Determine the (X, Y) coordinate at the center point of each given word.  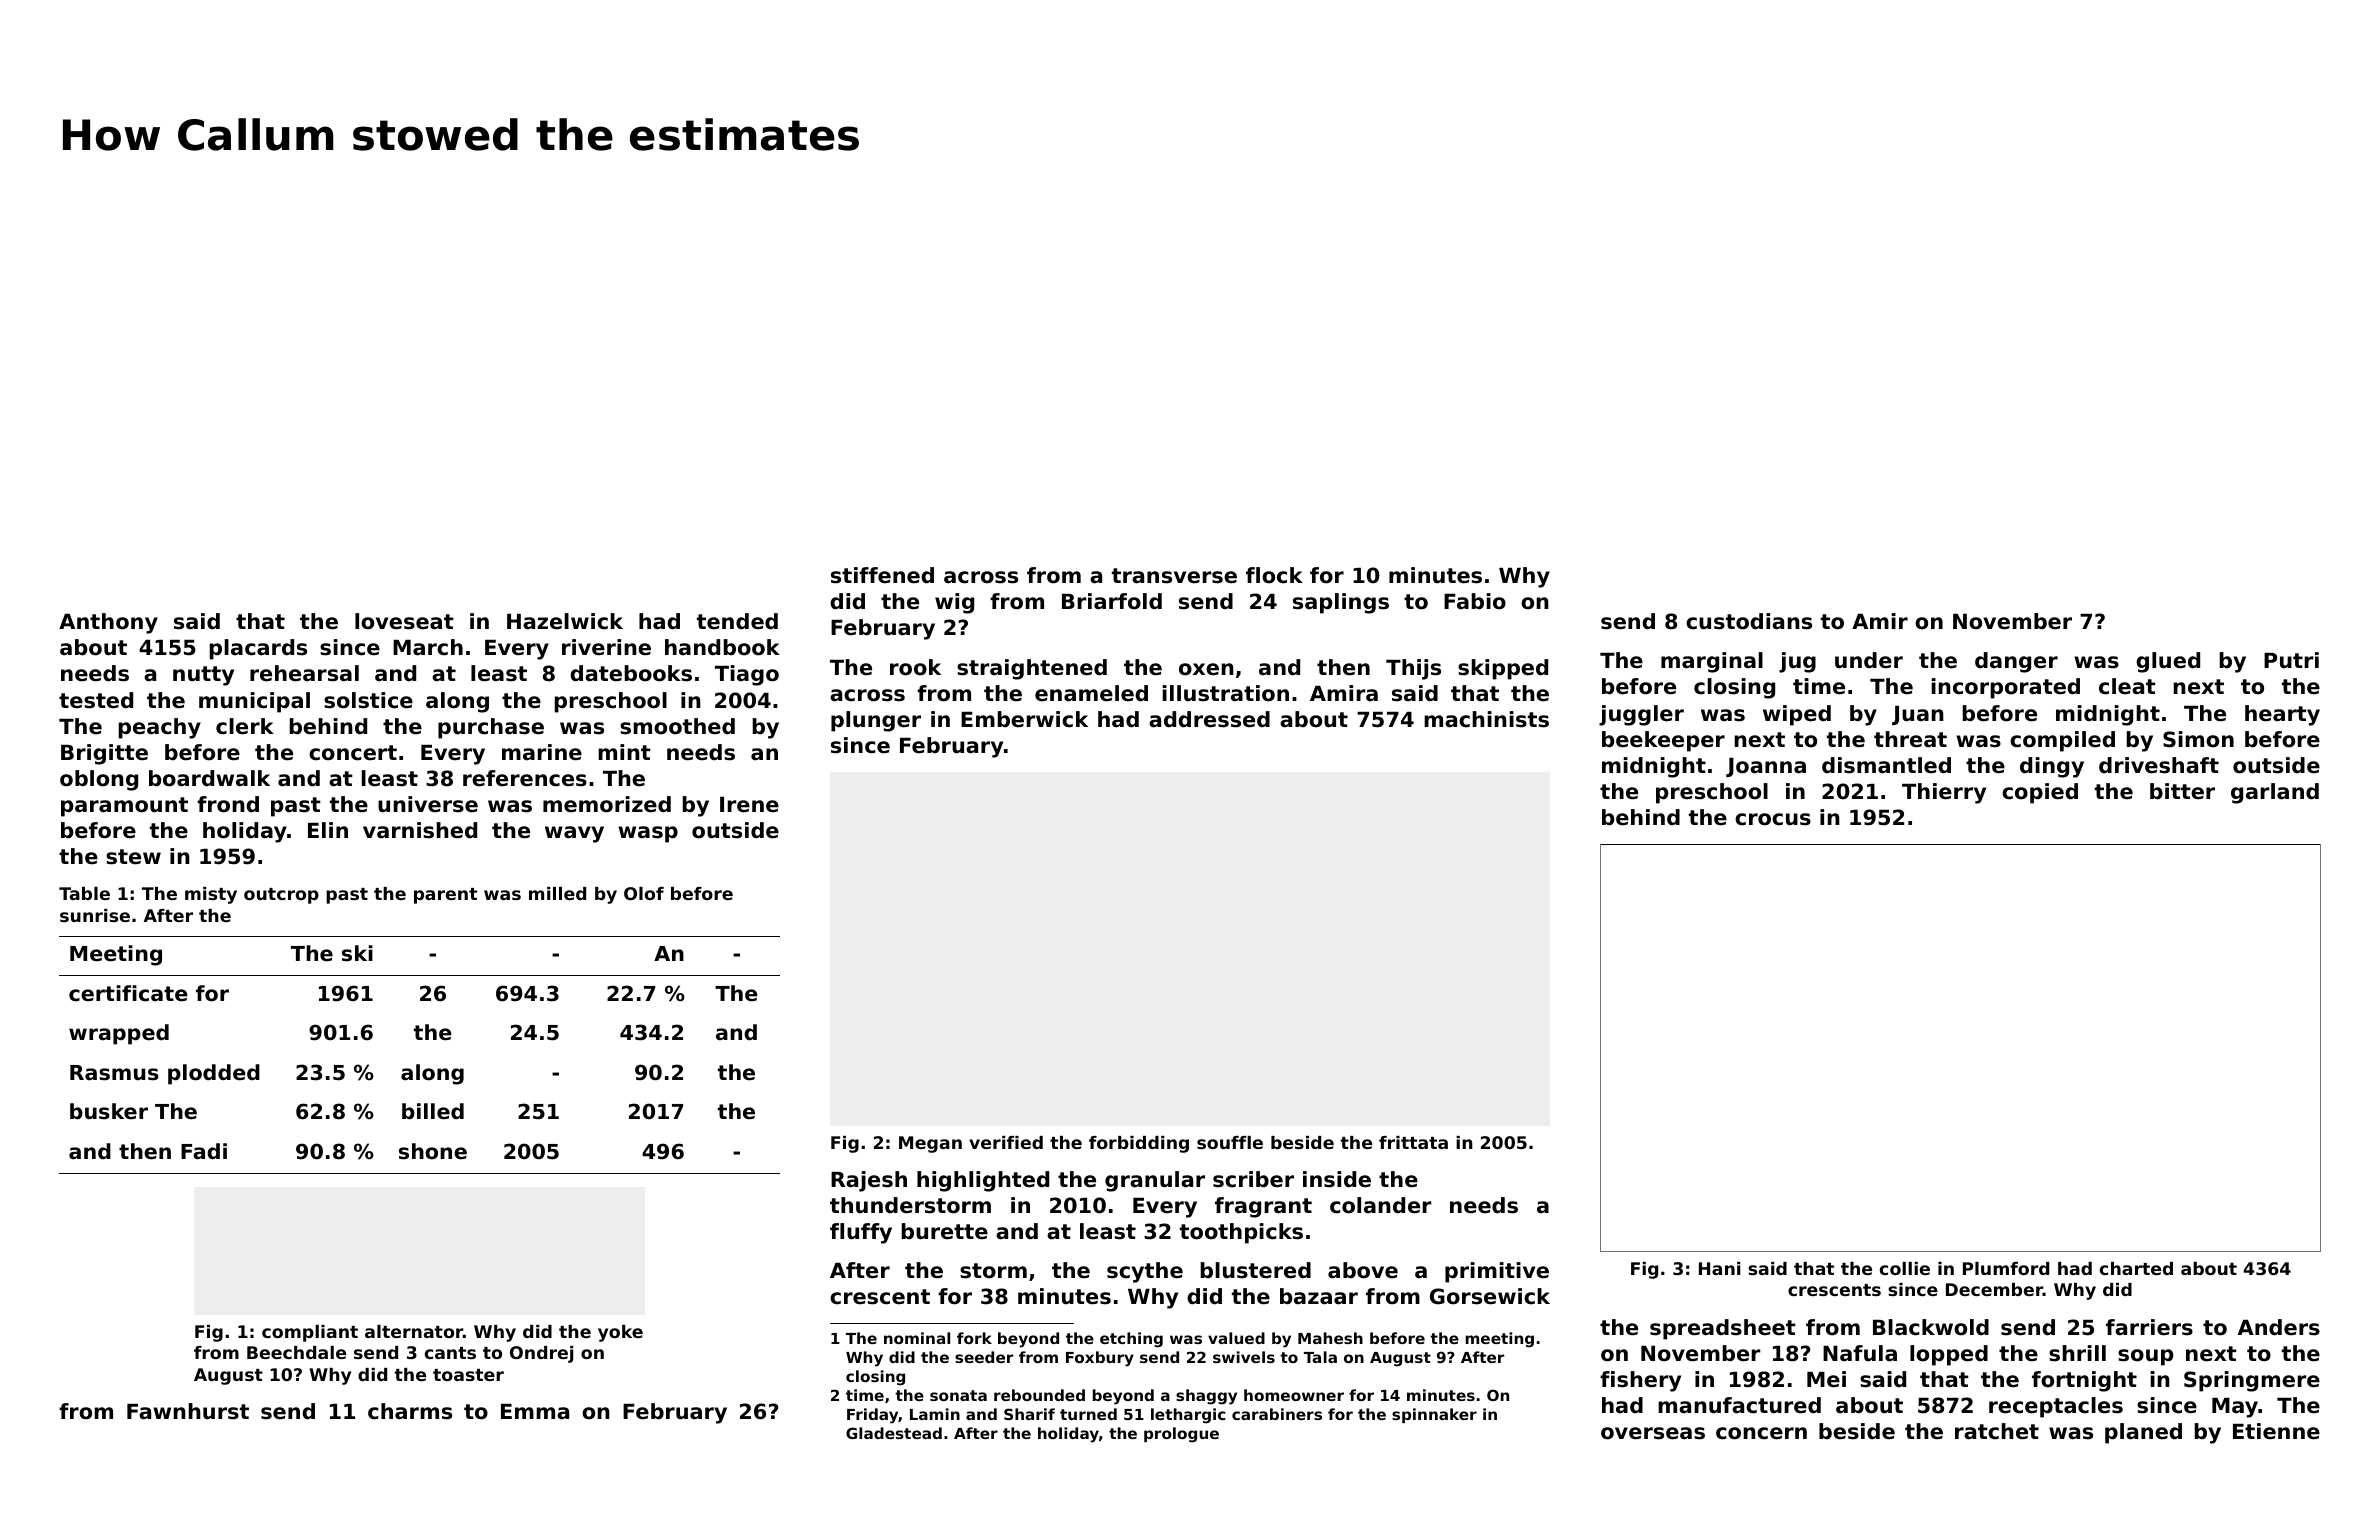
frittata (1413, 1142)
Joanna (1766, 767)
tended (737, 621)
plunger (876, 721)
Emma (535, 1412)
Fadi (204, 1151)
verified (1006, 1142)
